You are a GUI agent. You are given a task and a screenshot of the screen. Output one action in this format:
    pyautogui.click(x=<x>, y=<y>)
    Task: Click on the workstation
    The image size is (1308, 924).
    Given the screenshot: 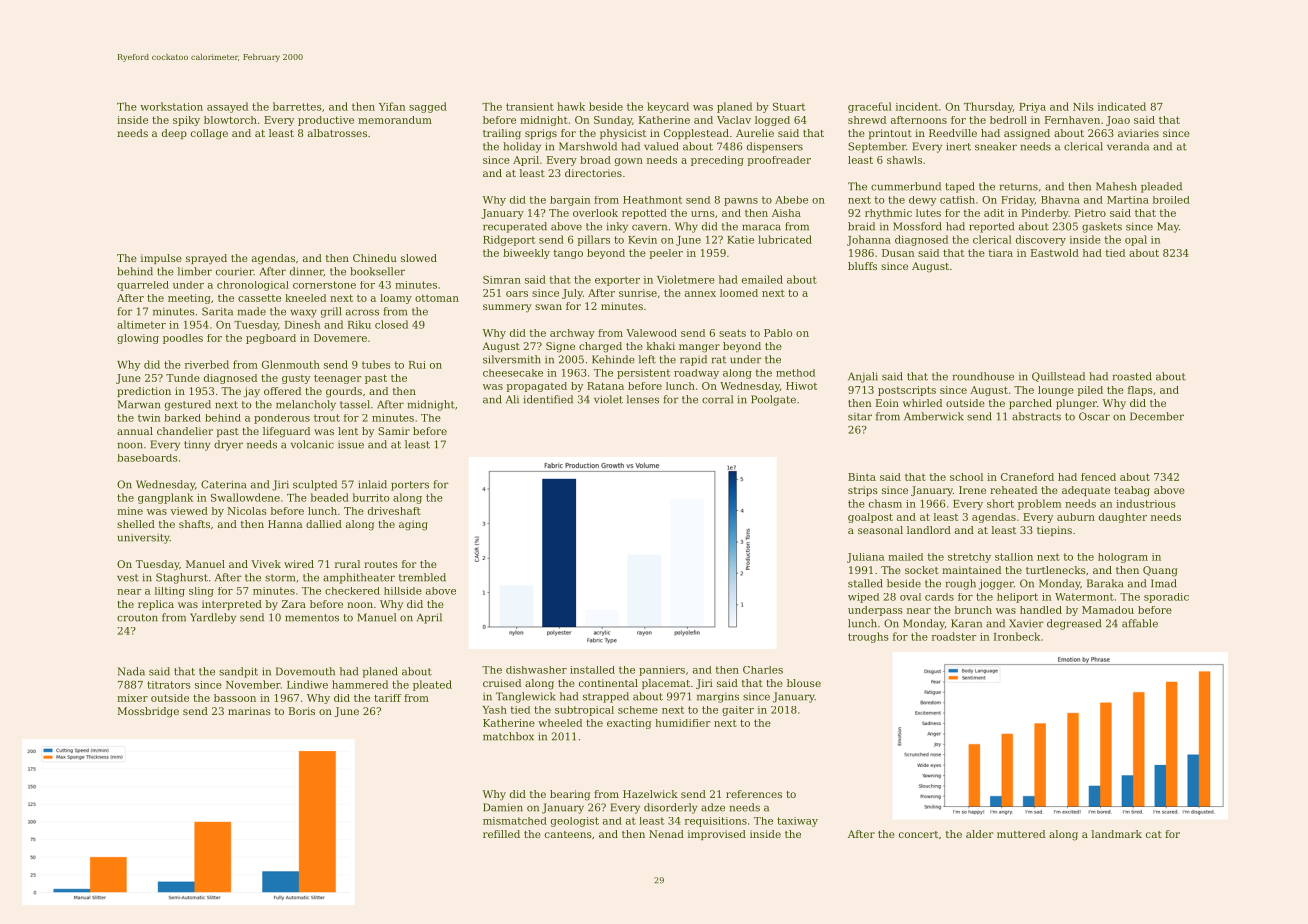 What is the action you would take?
    pyautogui.click(x=171, y=106)
